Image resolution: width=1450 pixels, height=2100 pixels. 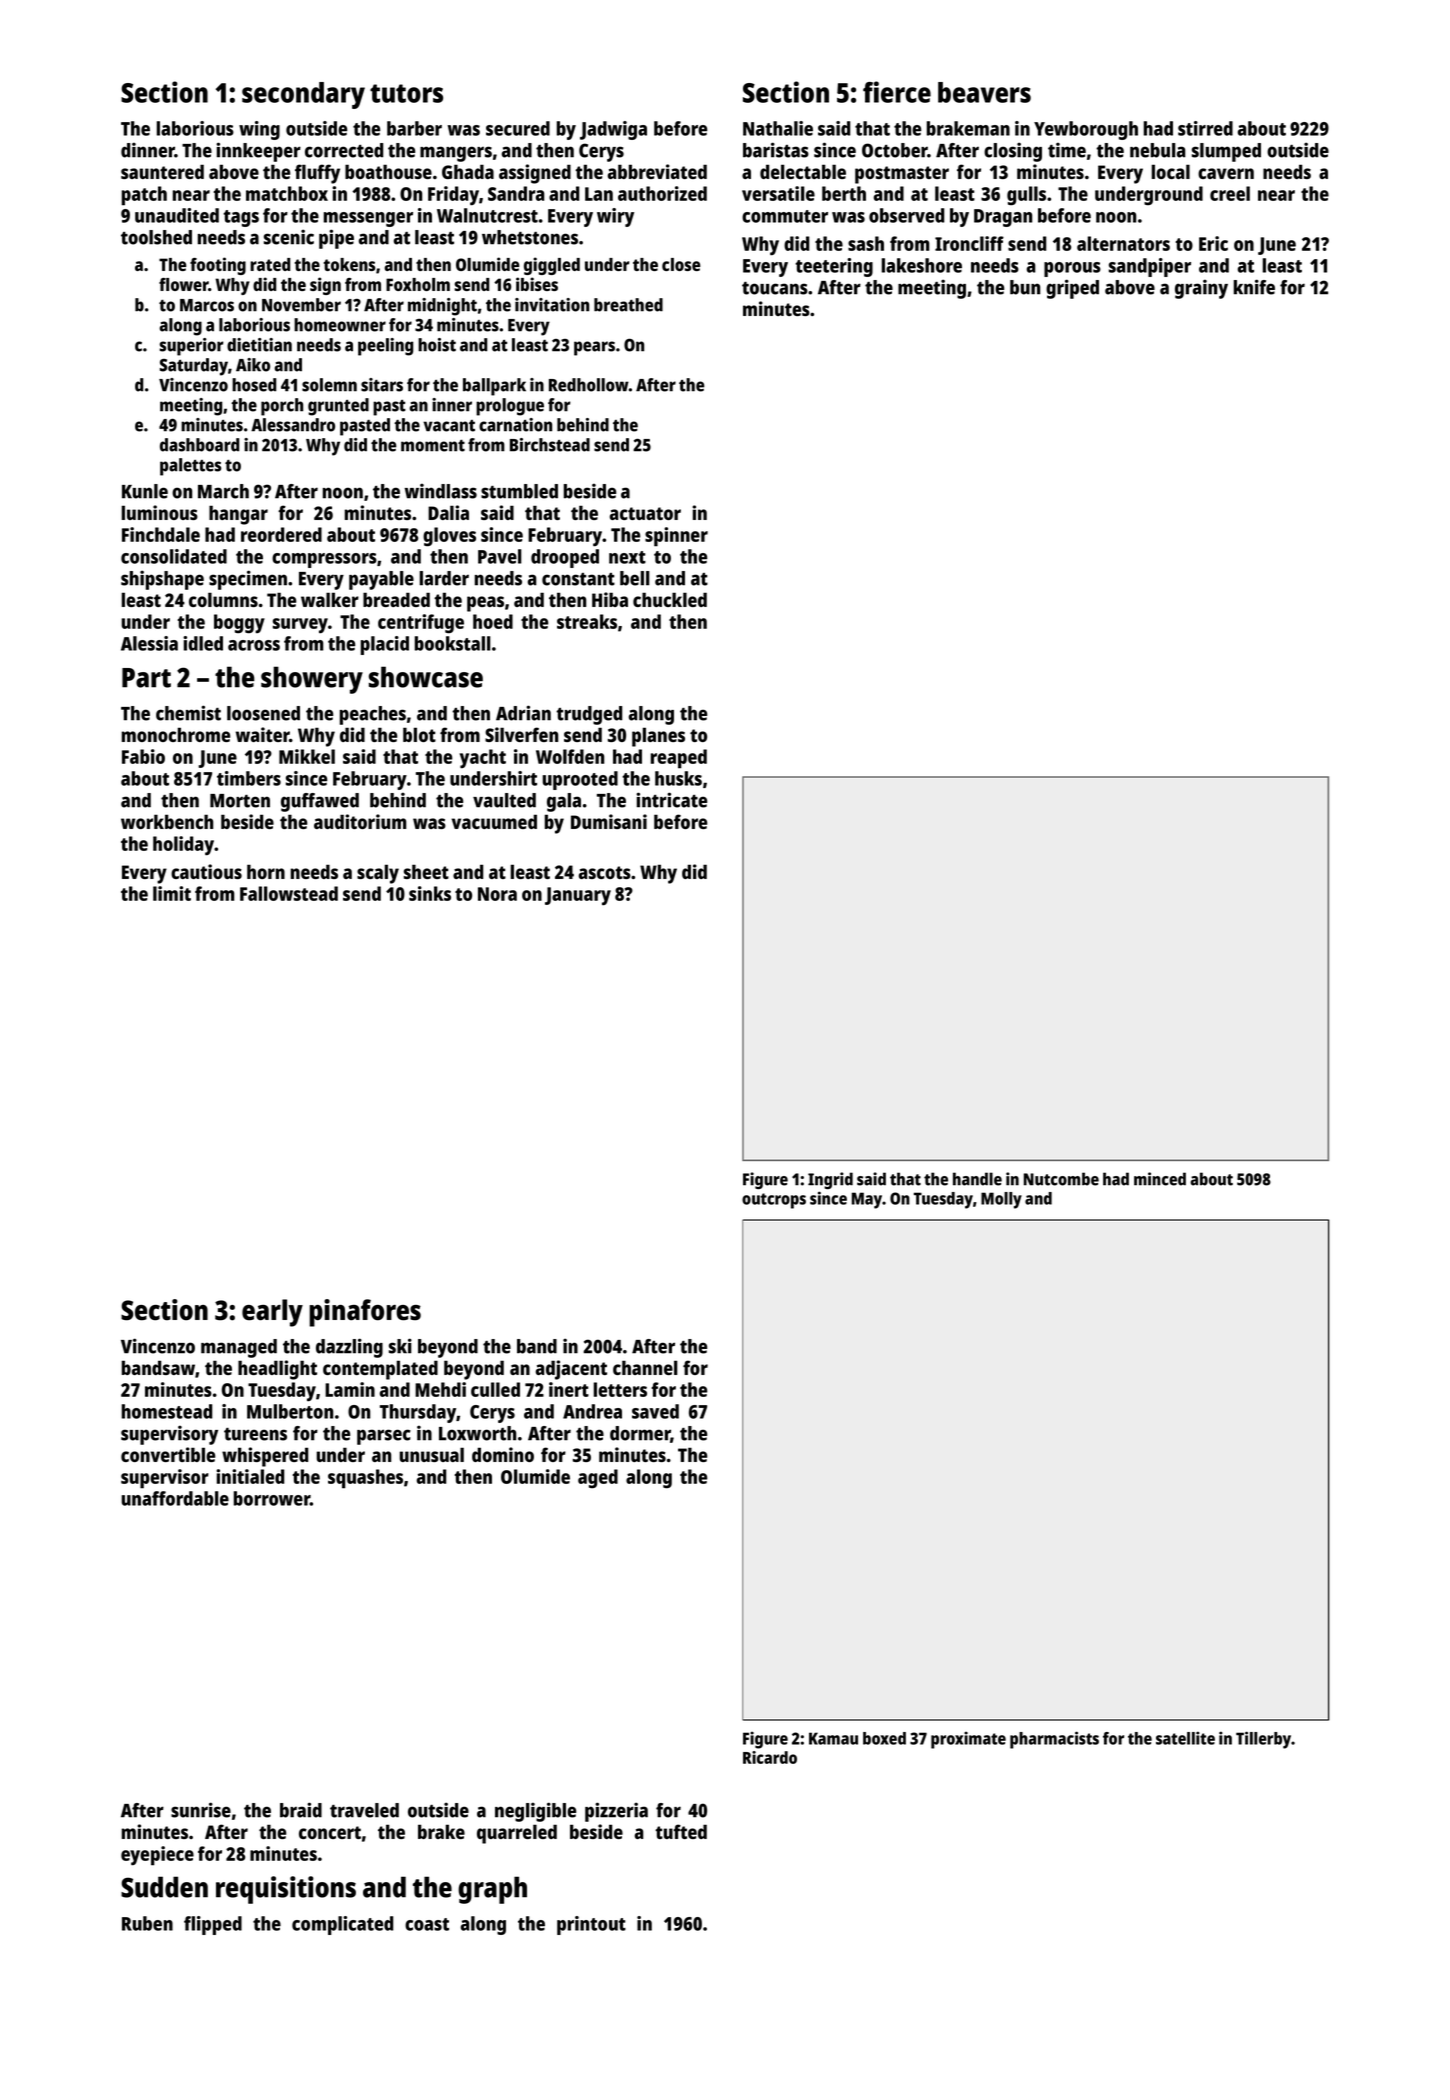 What do you see at coordinates (303, 95) in the screenshot?
I see `secondary` at bounding box center [303, 95].
